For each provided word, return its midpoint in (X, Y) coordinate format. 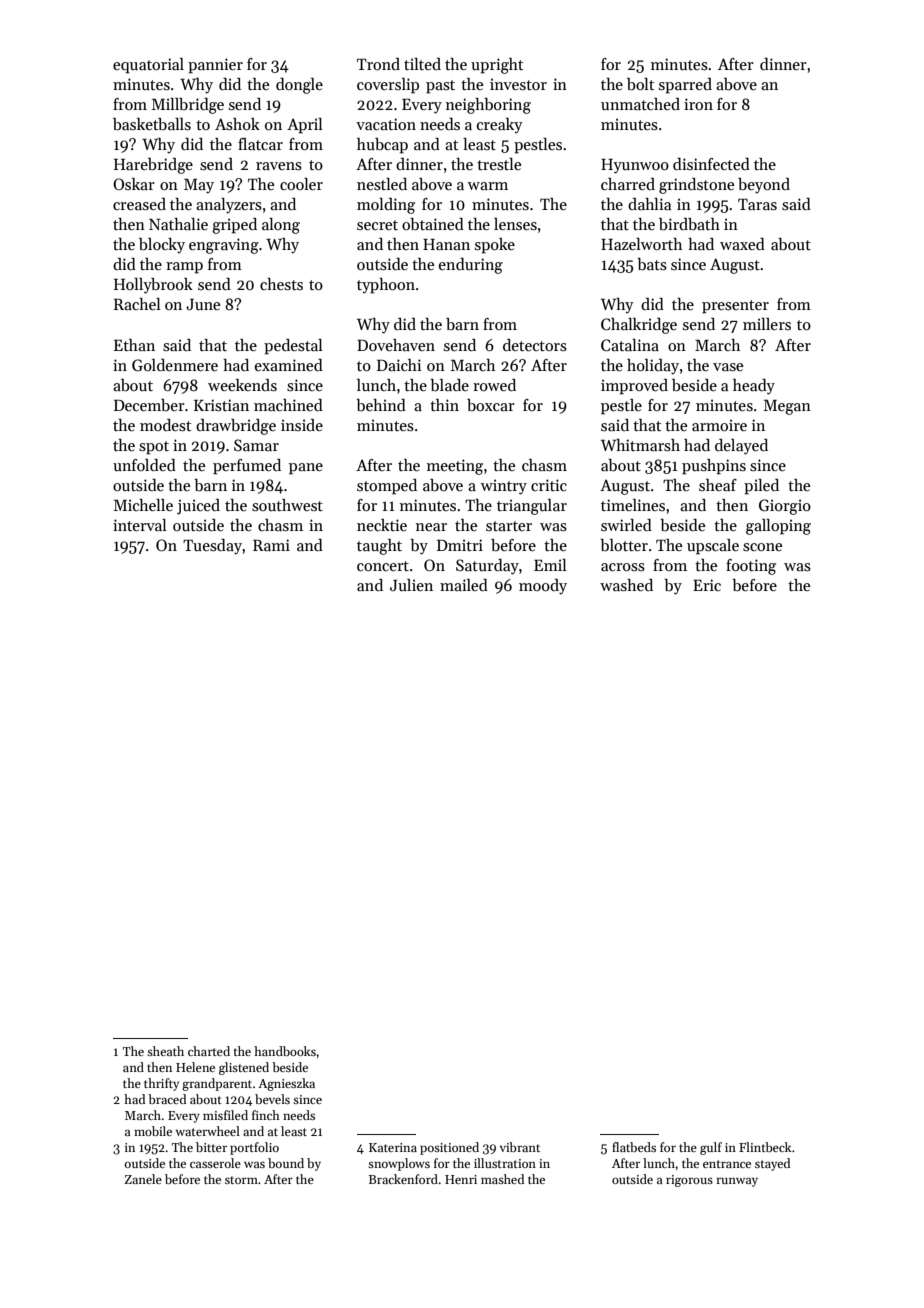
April (305, 126)
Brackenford (403, 1179)
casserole (215, 1163)
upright (497, 66)
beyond (764, 186)
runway (737, 1182)
